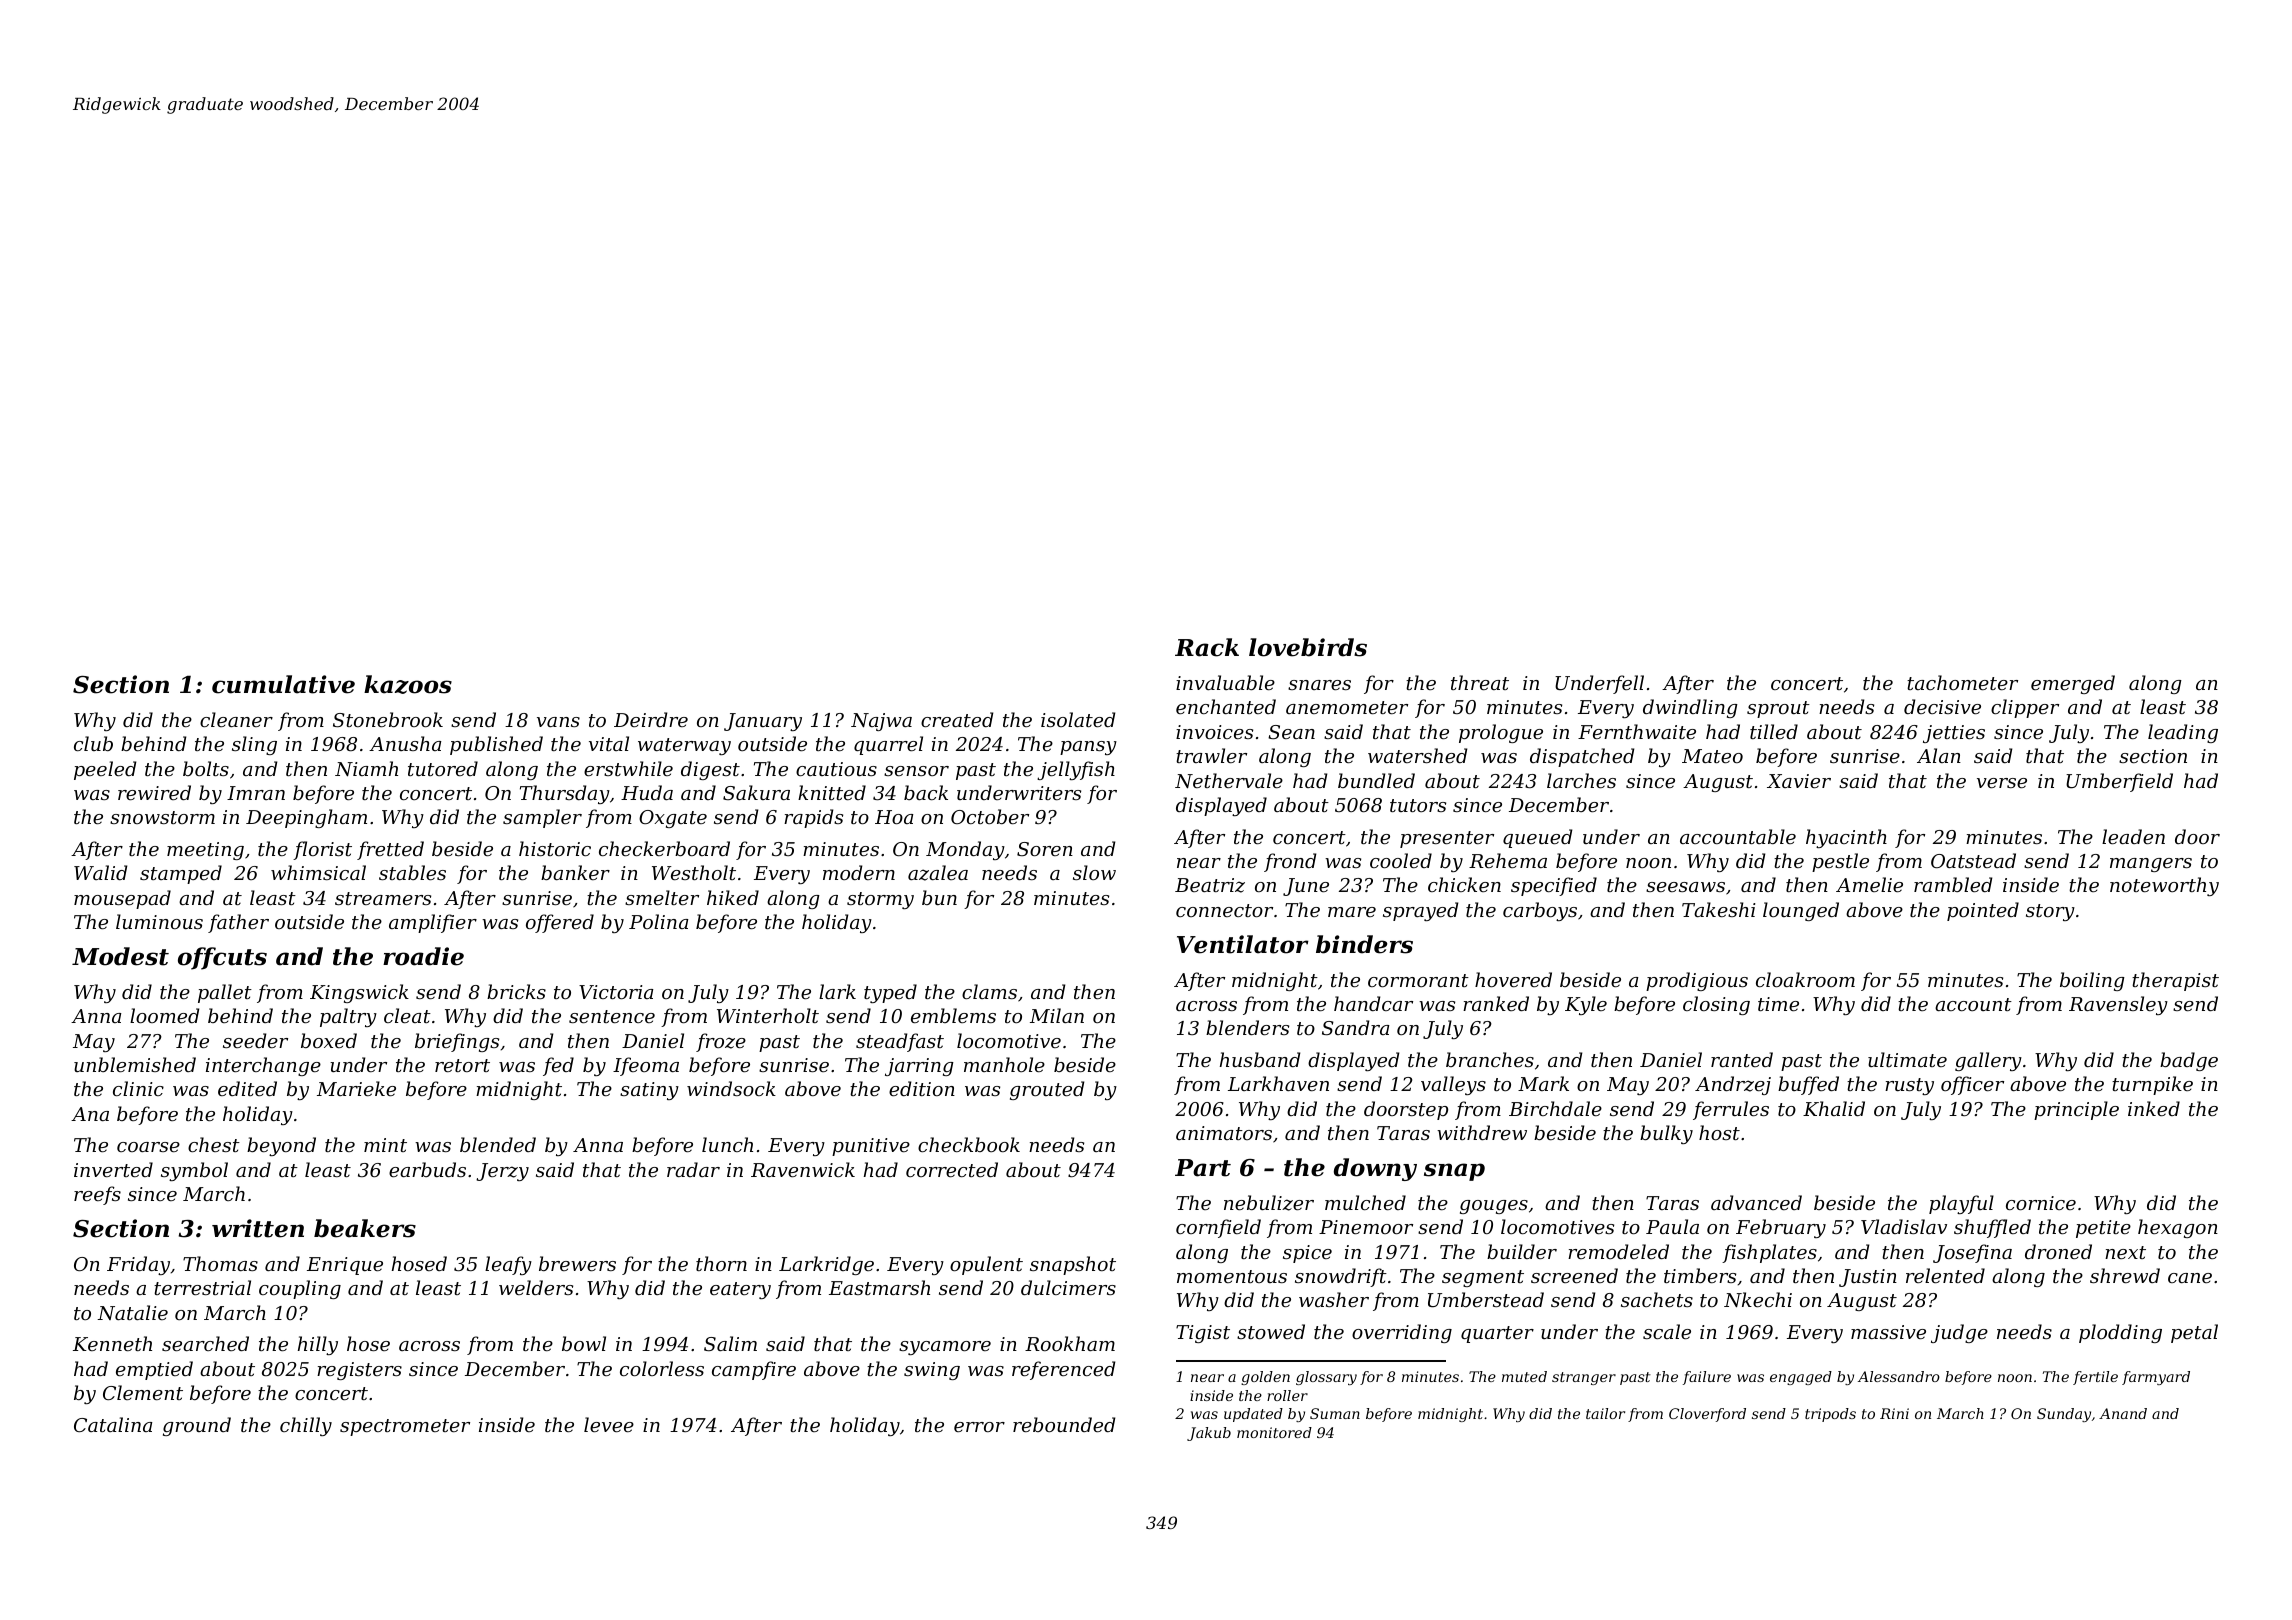  Describe the element at coordinates (359, 1371) in the screenshot. I see `registers` at that location.
